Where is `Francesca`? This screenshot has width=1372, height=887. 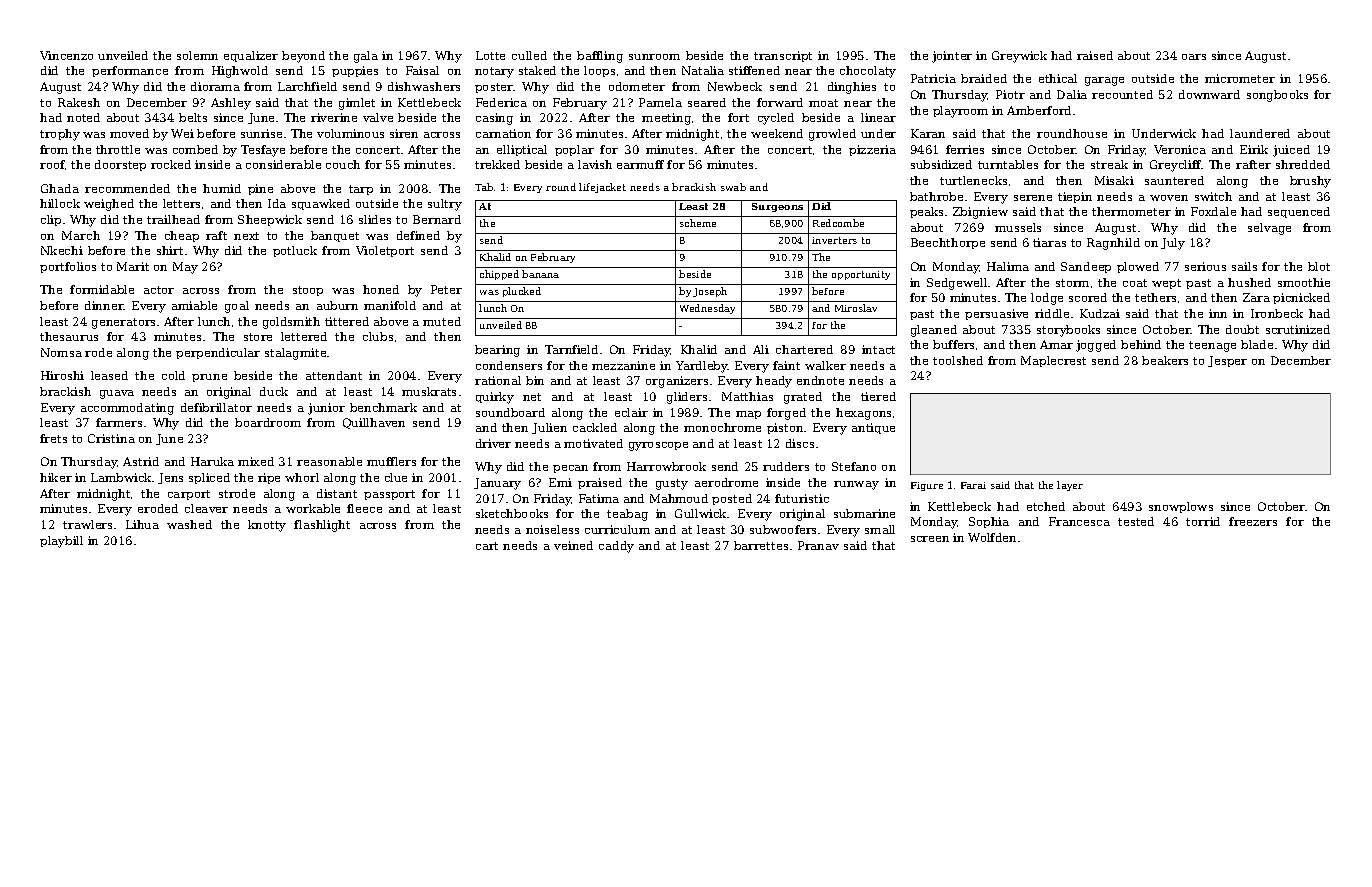
Francesca is located at coordinates (1079, 521).
